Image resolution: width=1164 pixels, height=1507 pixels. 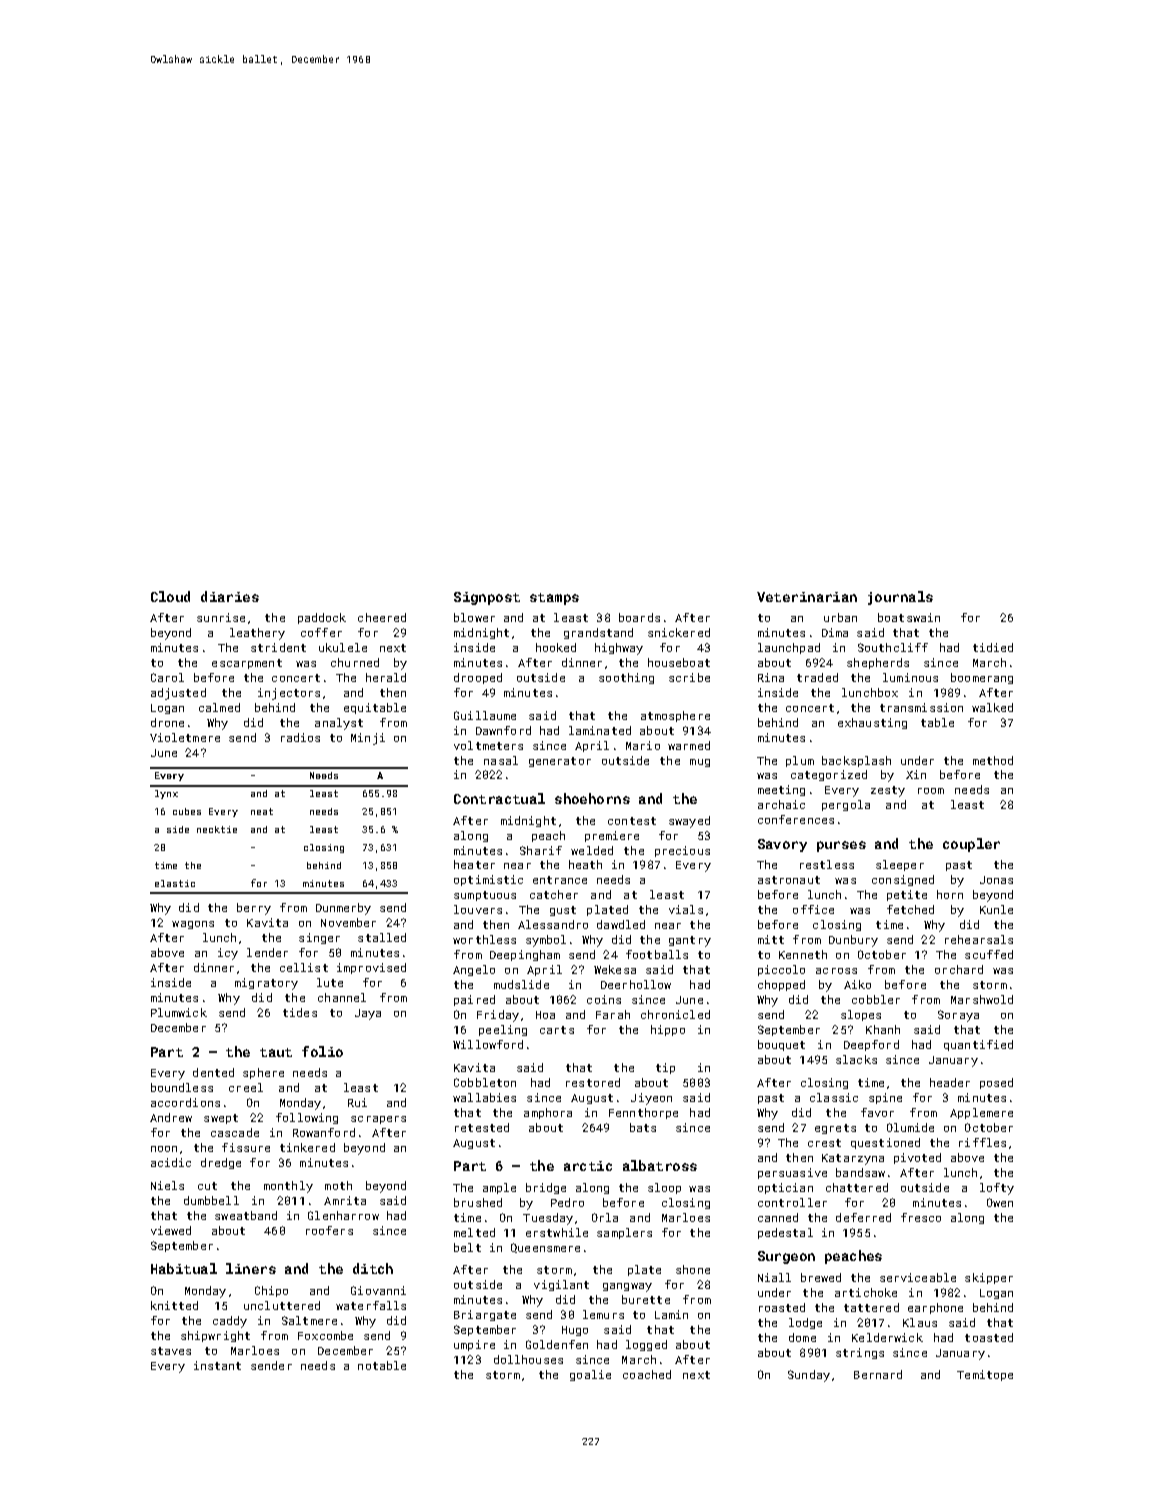 I want to click on favor, so click(x=877, y=1112).
